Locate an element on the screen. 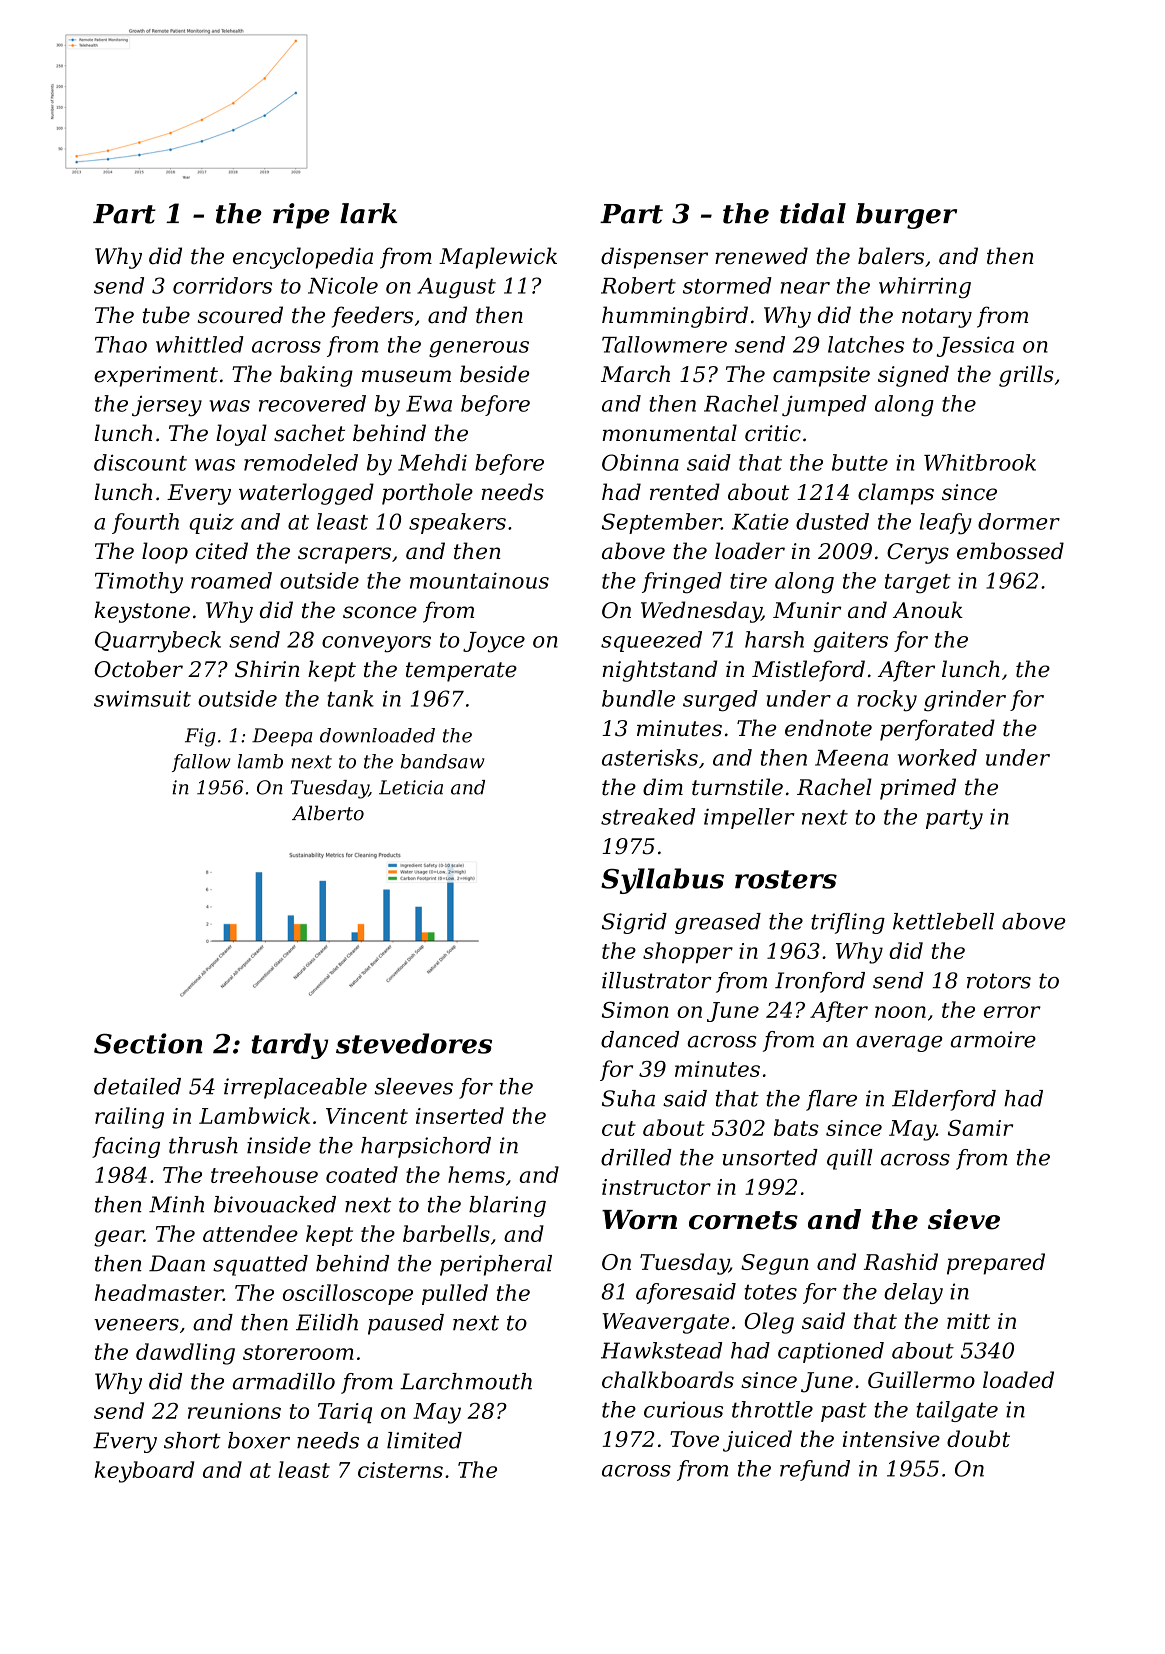  boxer is located at coordinates (259, 1440).
